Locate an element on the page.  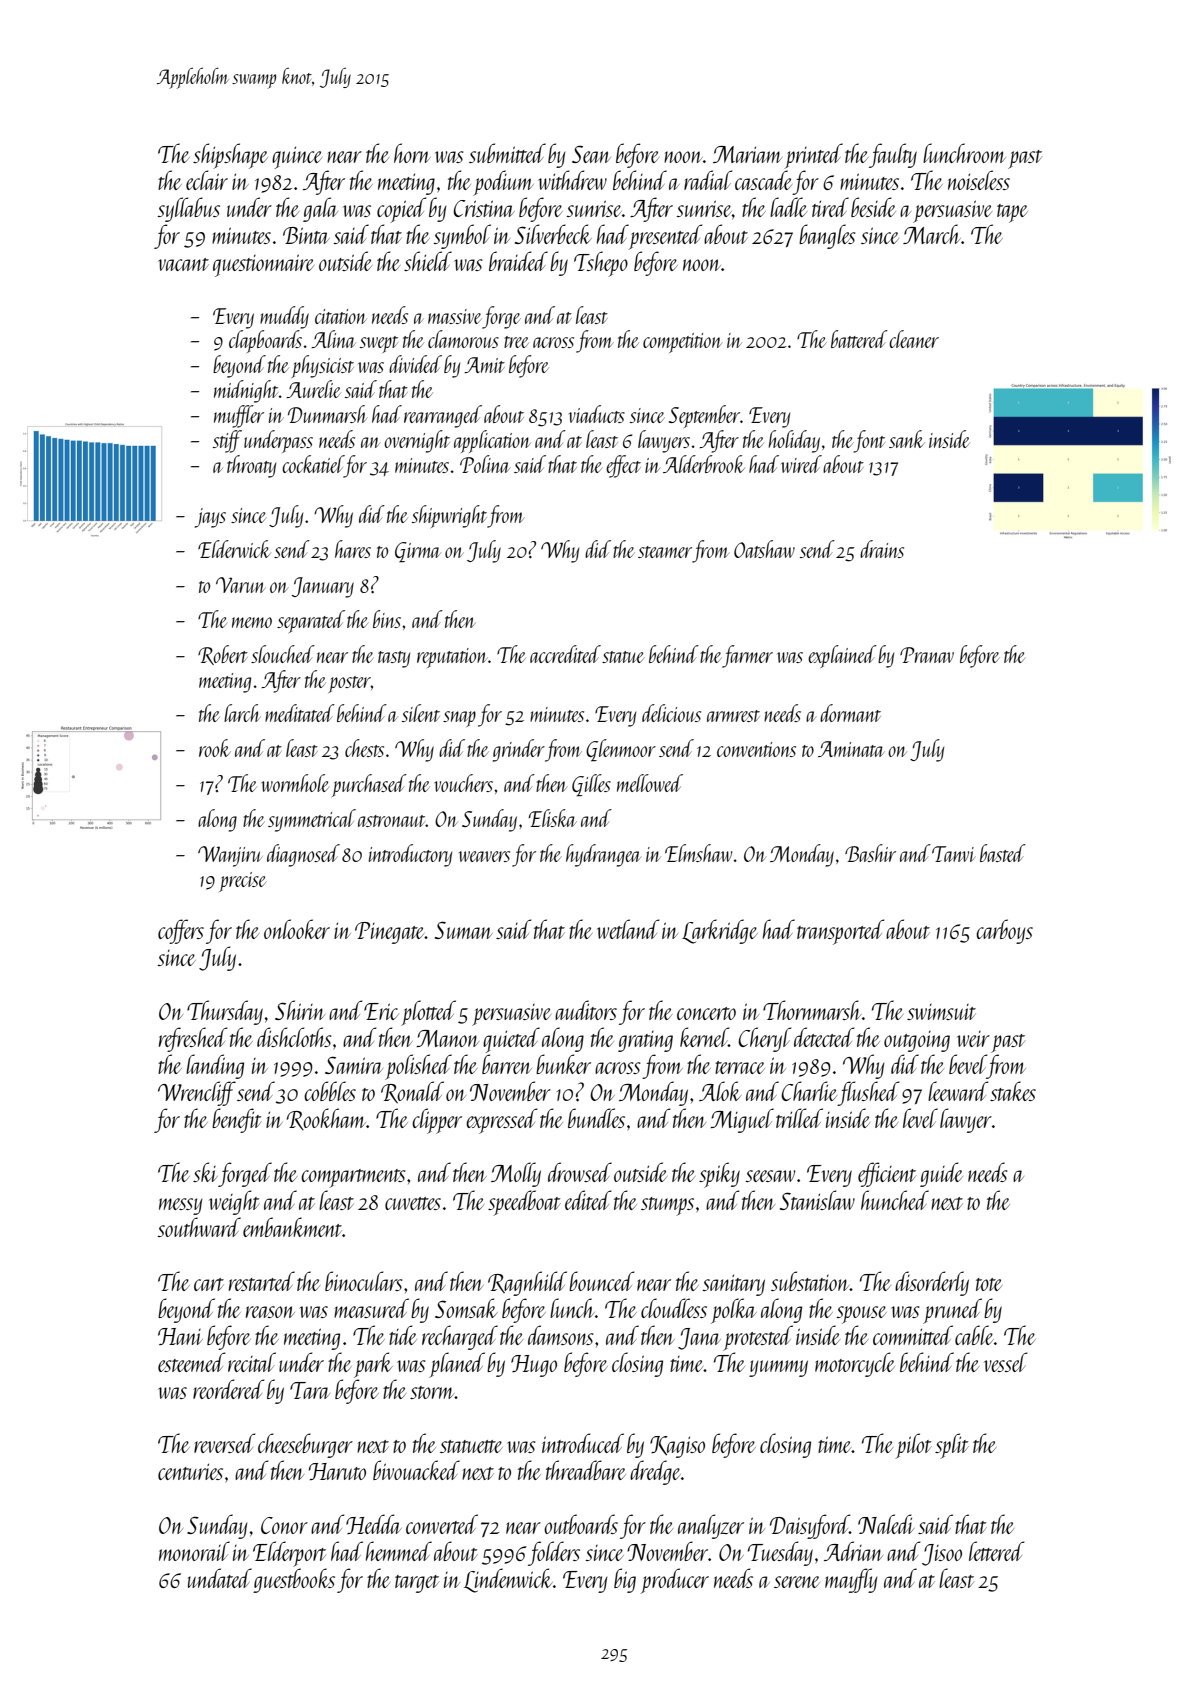
effect is located at coordinates (623, 466).
